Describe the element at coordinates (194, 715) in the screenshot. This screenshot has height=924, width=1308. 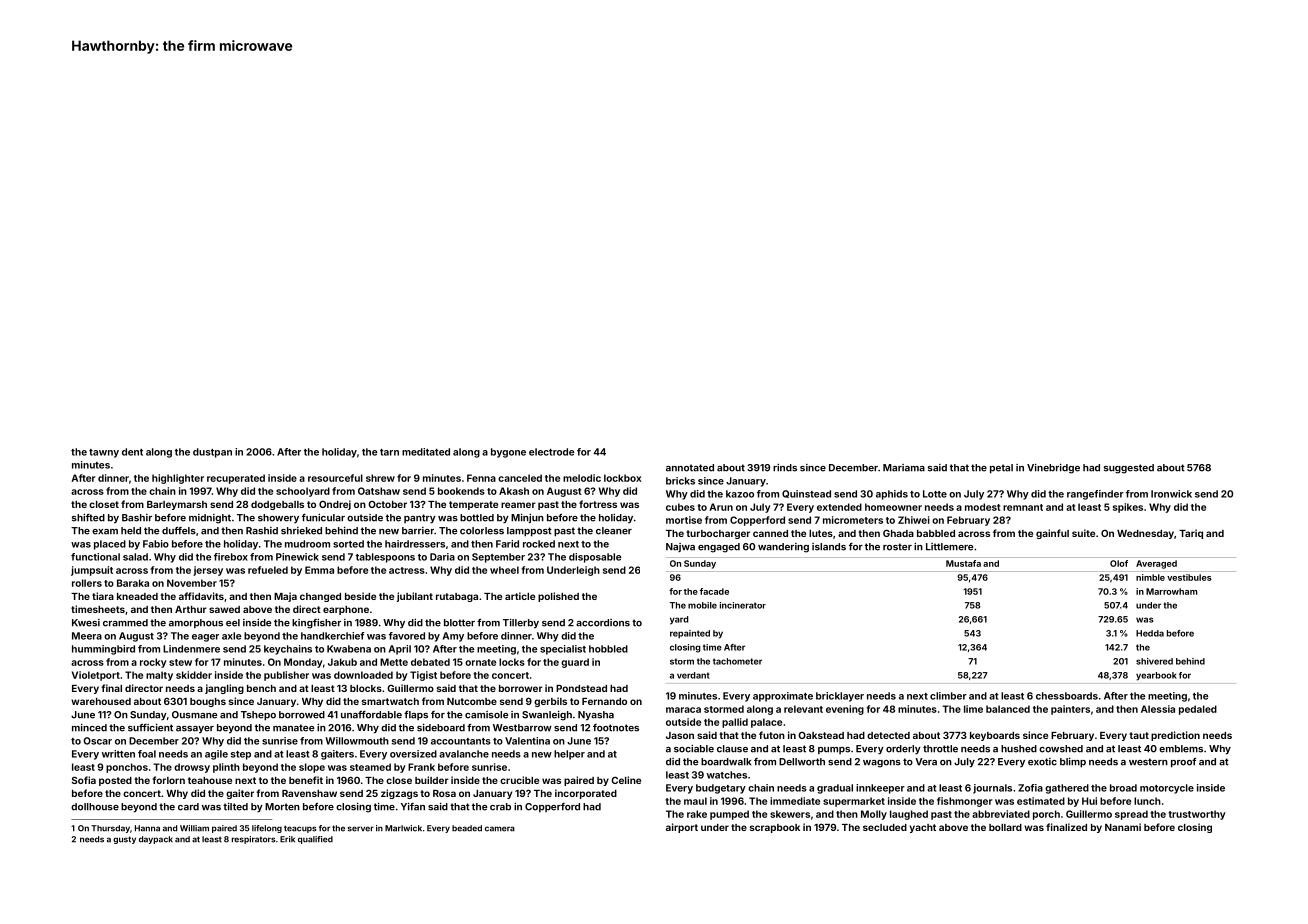
I see `Ousmane` at that location.
